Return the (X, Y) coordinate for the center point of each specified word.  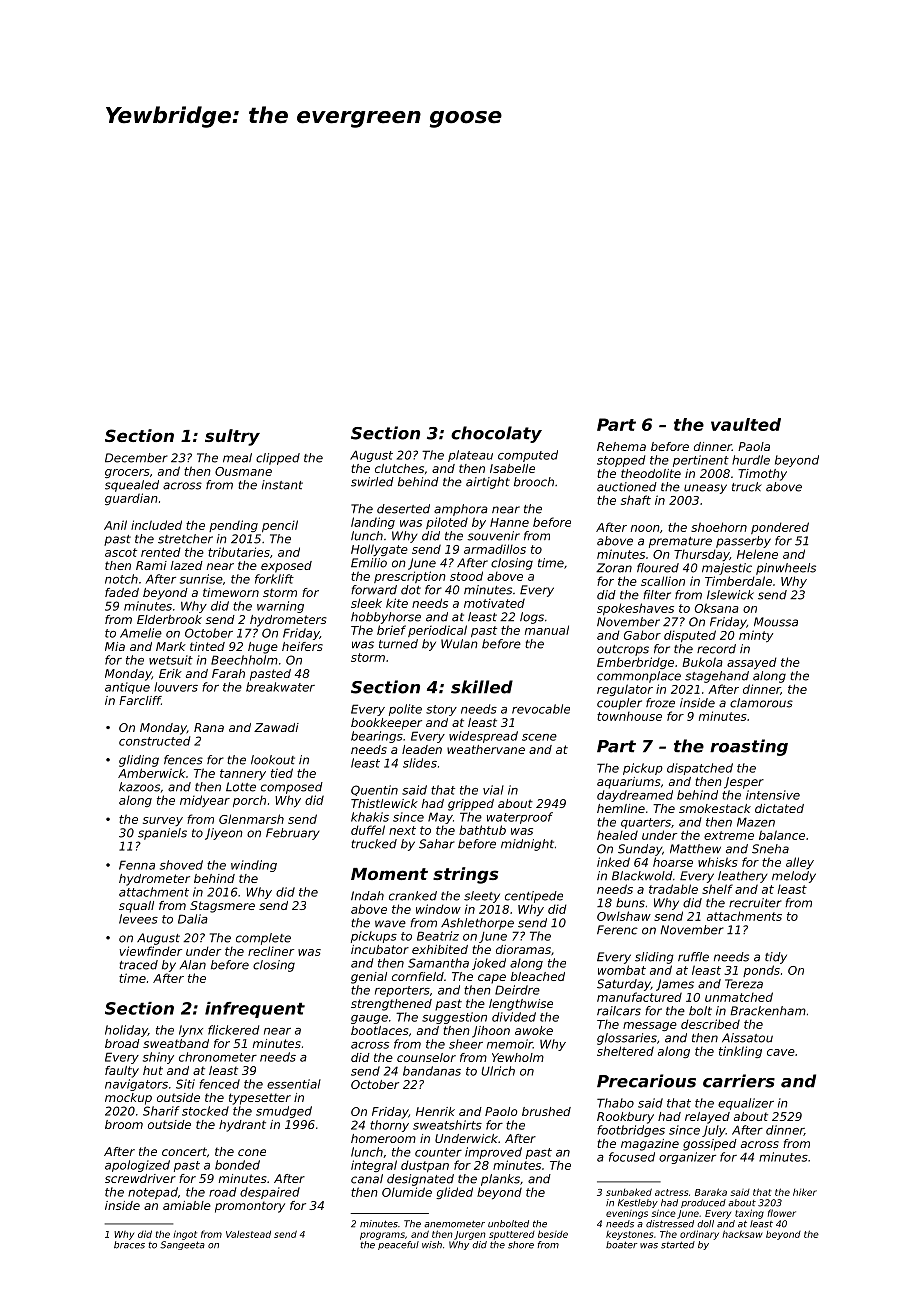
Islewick (730, 595)
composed (292, 788)
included (156, 525)
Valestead (248, 1234)
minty (756, 636)
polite (405, 710)
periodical (437, 631)
